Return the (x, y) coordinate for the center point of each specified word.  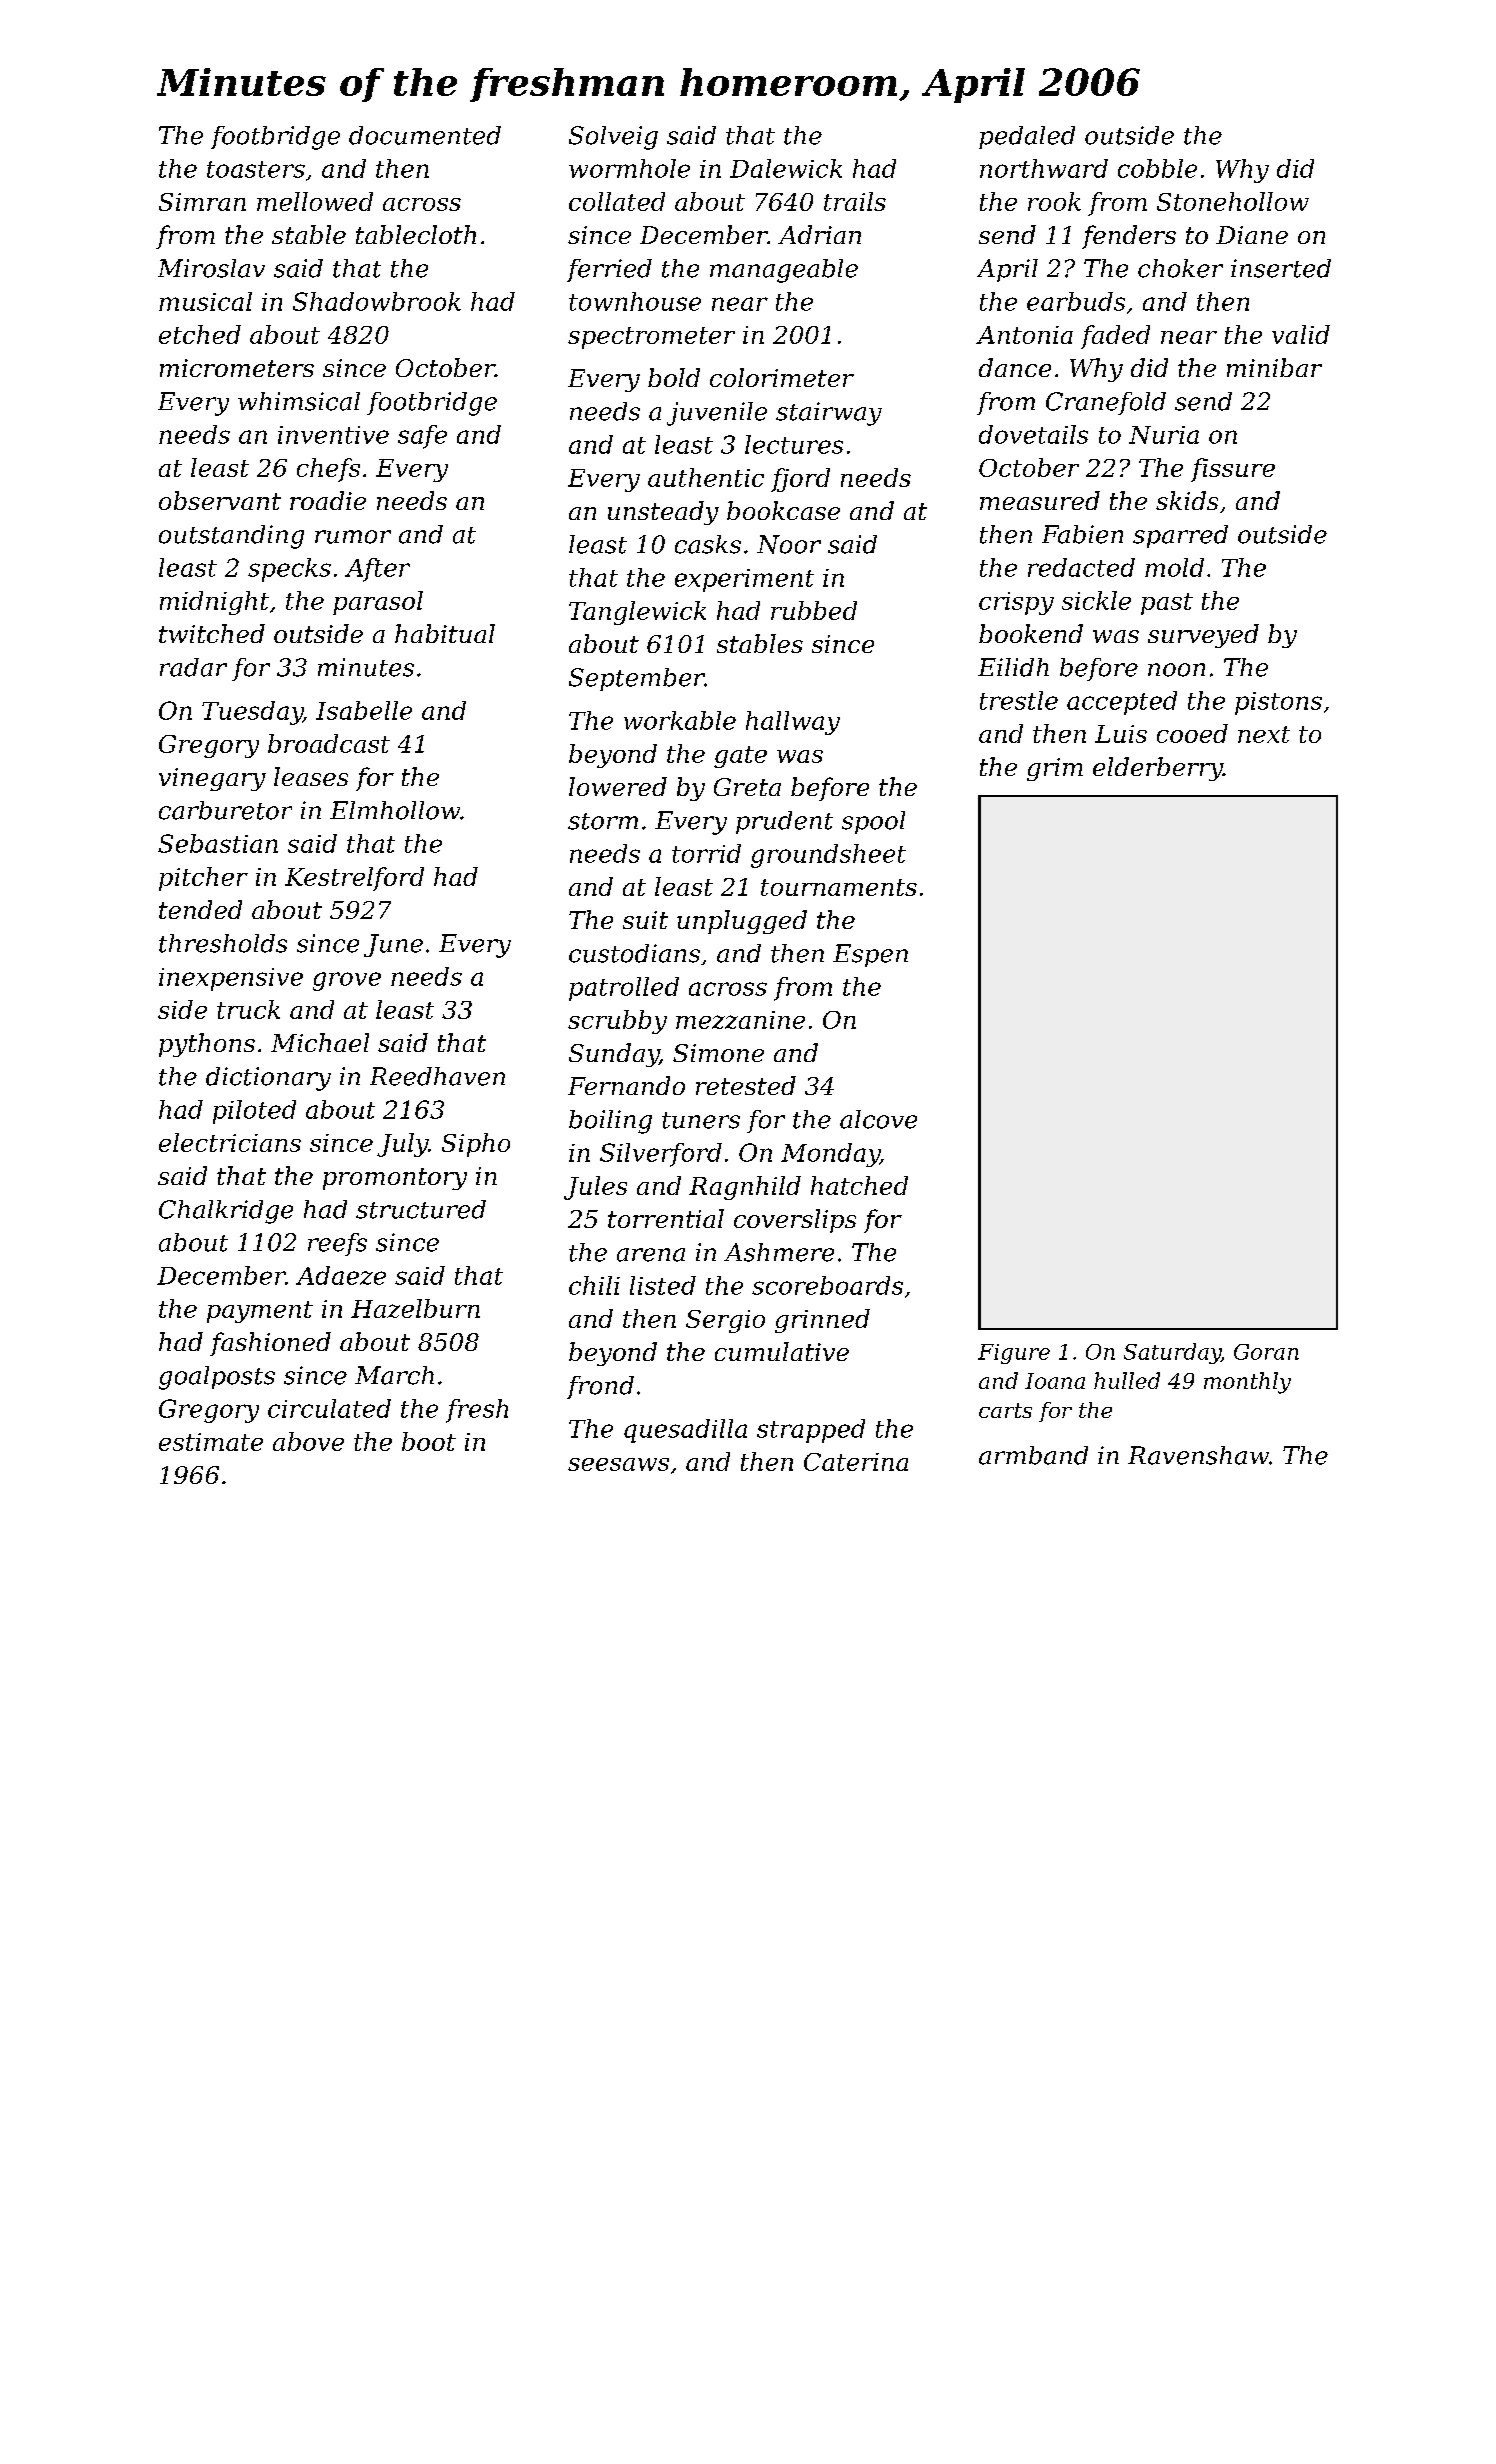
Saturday (1172, 1353)
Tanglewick (637, 613)
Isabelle (364, 710)
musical (205, 301)
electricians (230, 1142)
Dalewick (786, 168)
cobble (1157, 168)
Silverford (661, 1155)
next (1264, 734)
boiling (610, 1122)
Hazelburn (415, 1308)
